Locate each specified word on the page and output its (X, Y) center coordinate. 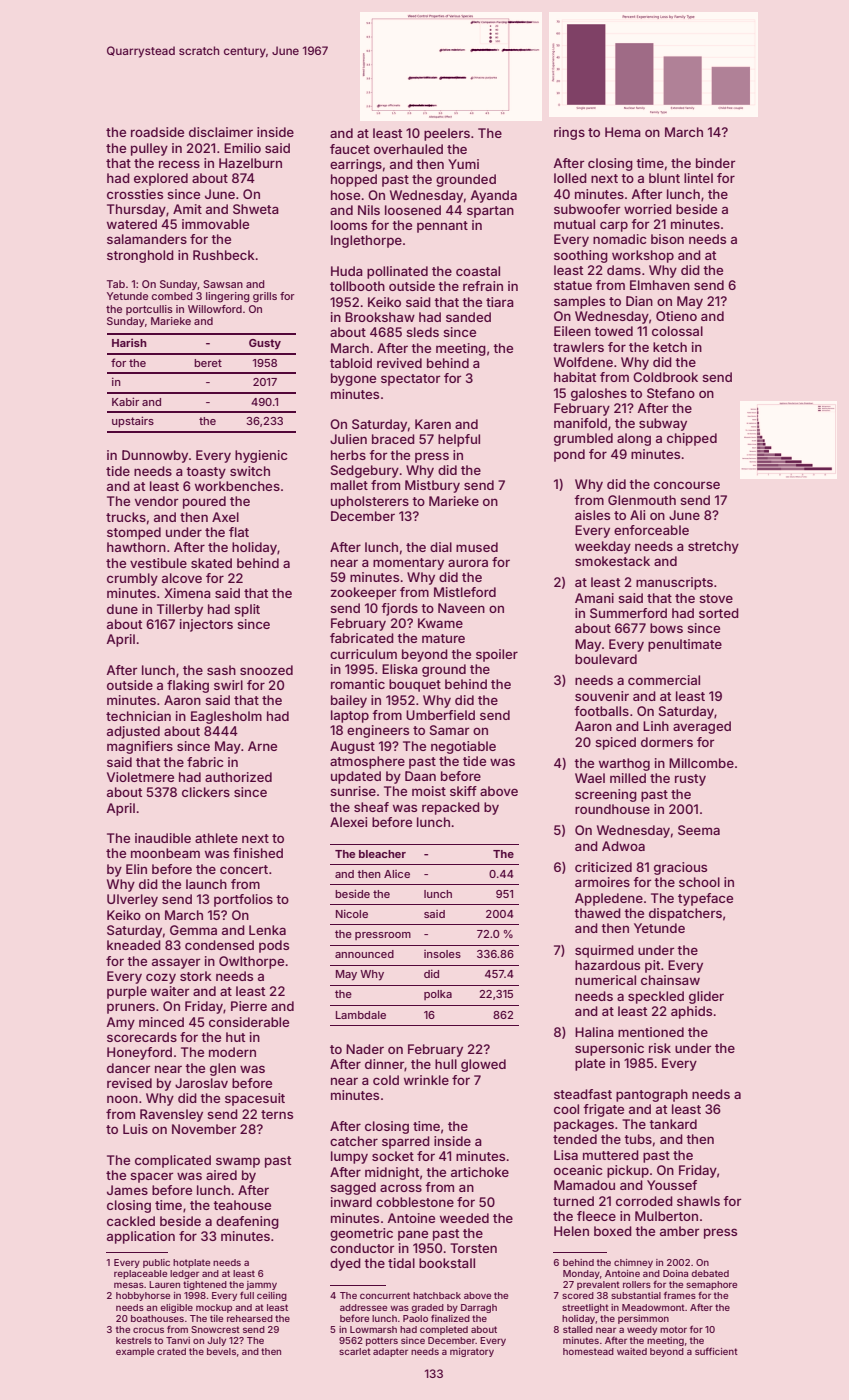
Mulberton (666, 1216)
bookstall (447, 1263)
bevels (221, 1351)
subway (663, 424)
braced (393, 439)
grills (265, 297)
